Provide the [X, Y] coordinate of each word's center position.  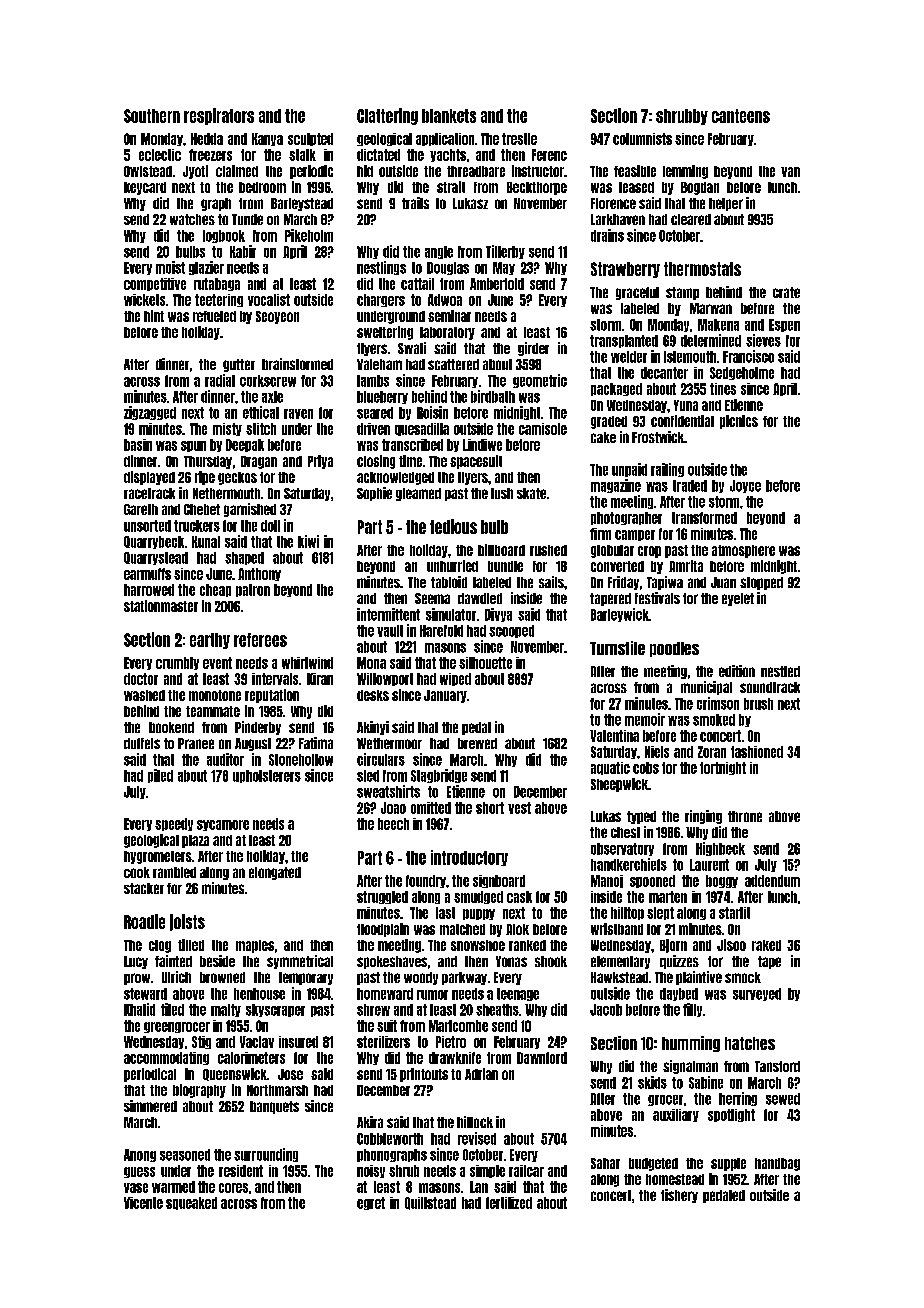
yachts [448, 155]
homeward [385, 994]
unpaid [629, 470]
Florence [613, 203]
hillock [475, 1122]
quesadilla [422, 429]
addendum [772, 881]
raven [298, 414]
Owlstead [148, 171]
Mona [371, 663]
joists [187, 922]
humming [691, 1044]
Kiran [320, 679]
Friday [623, 583]
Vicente [143, 1203]
